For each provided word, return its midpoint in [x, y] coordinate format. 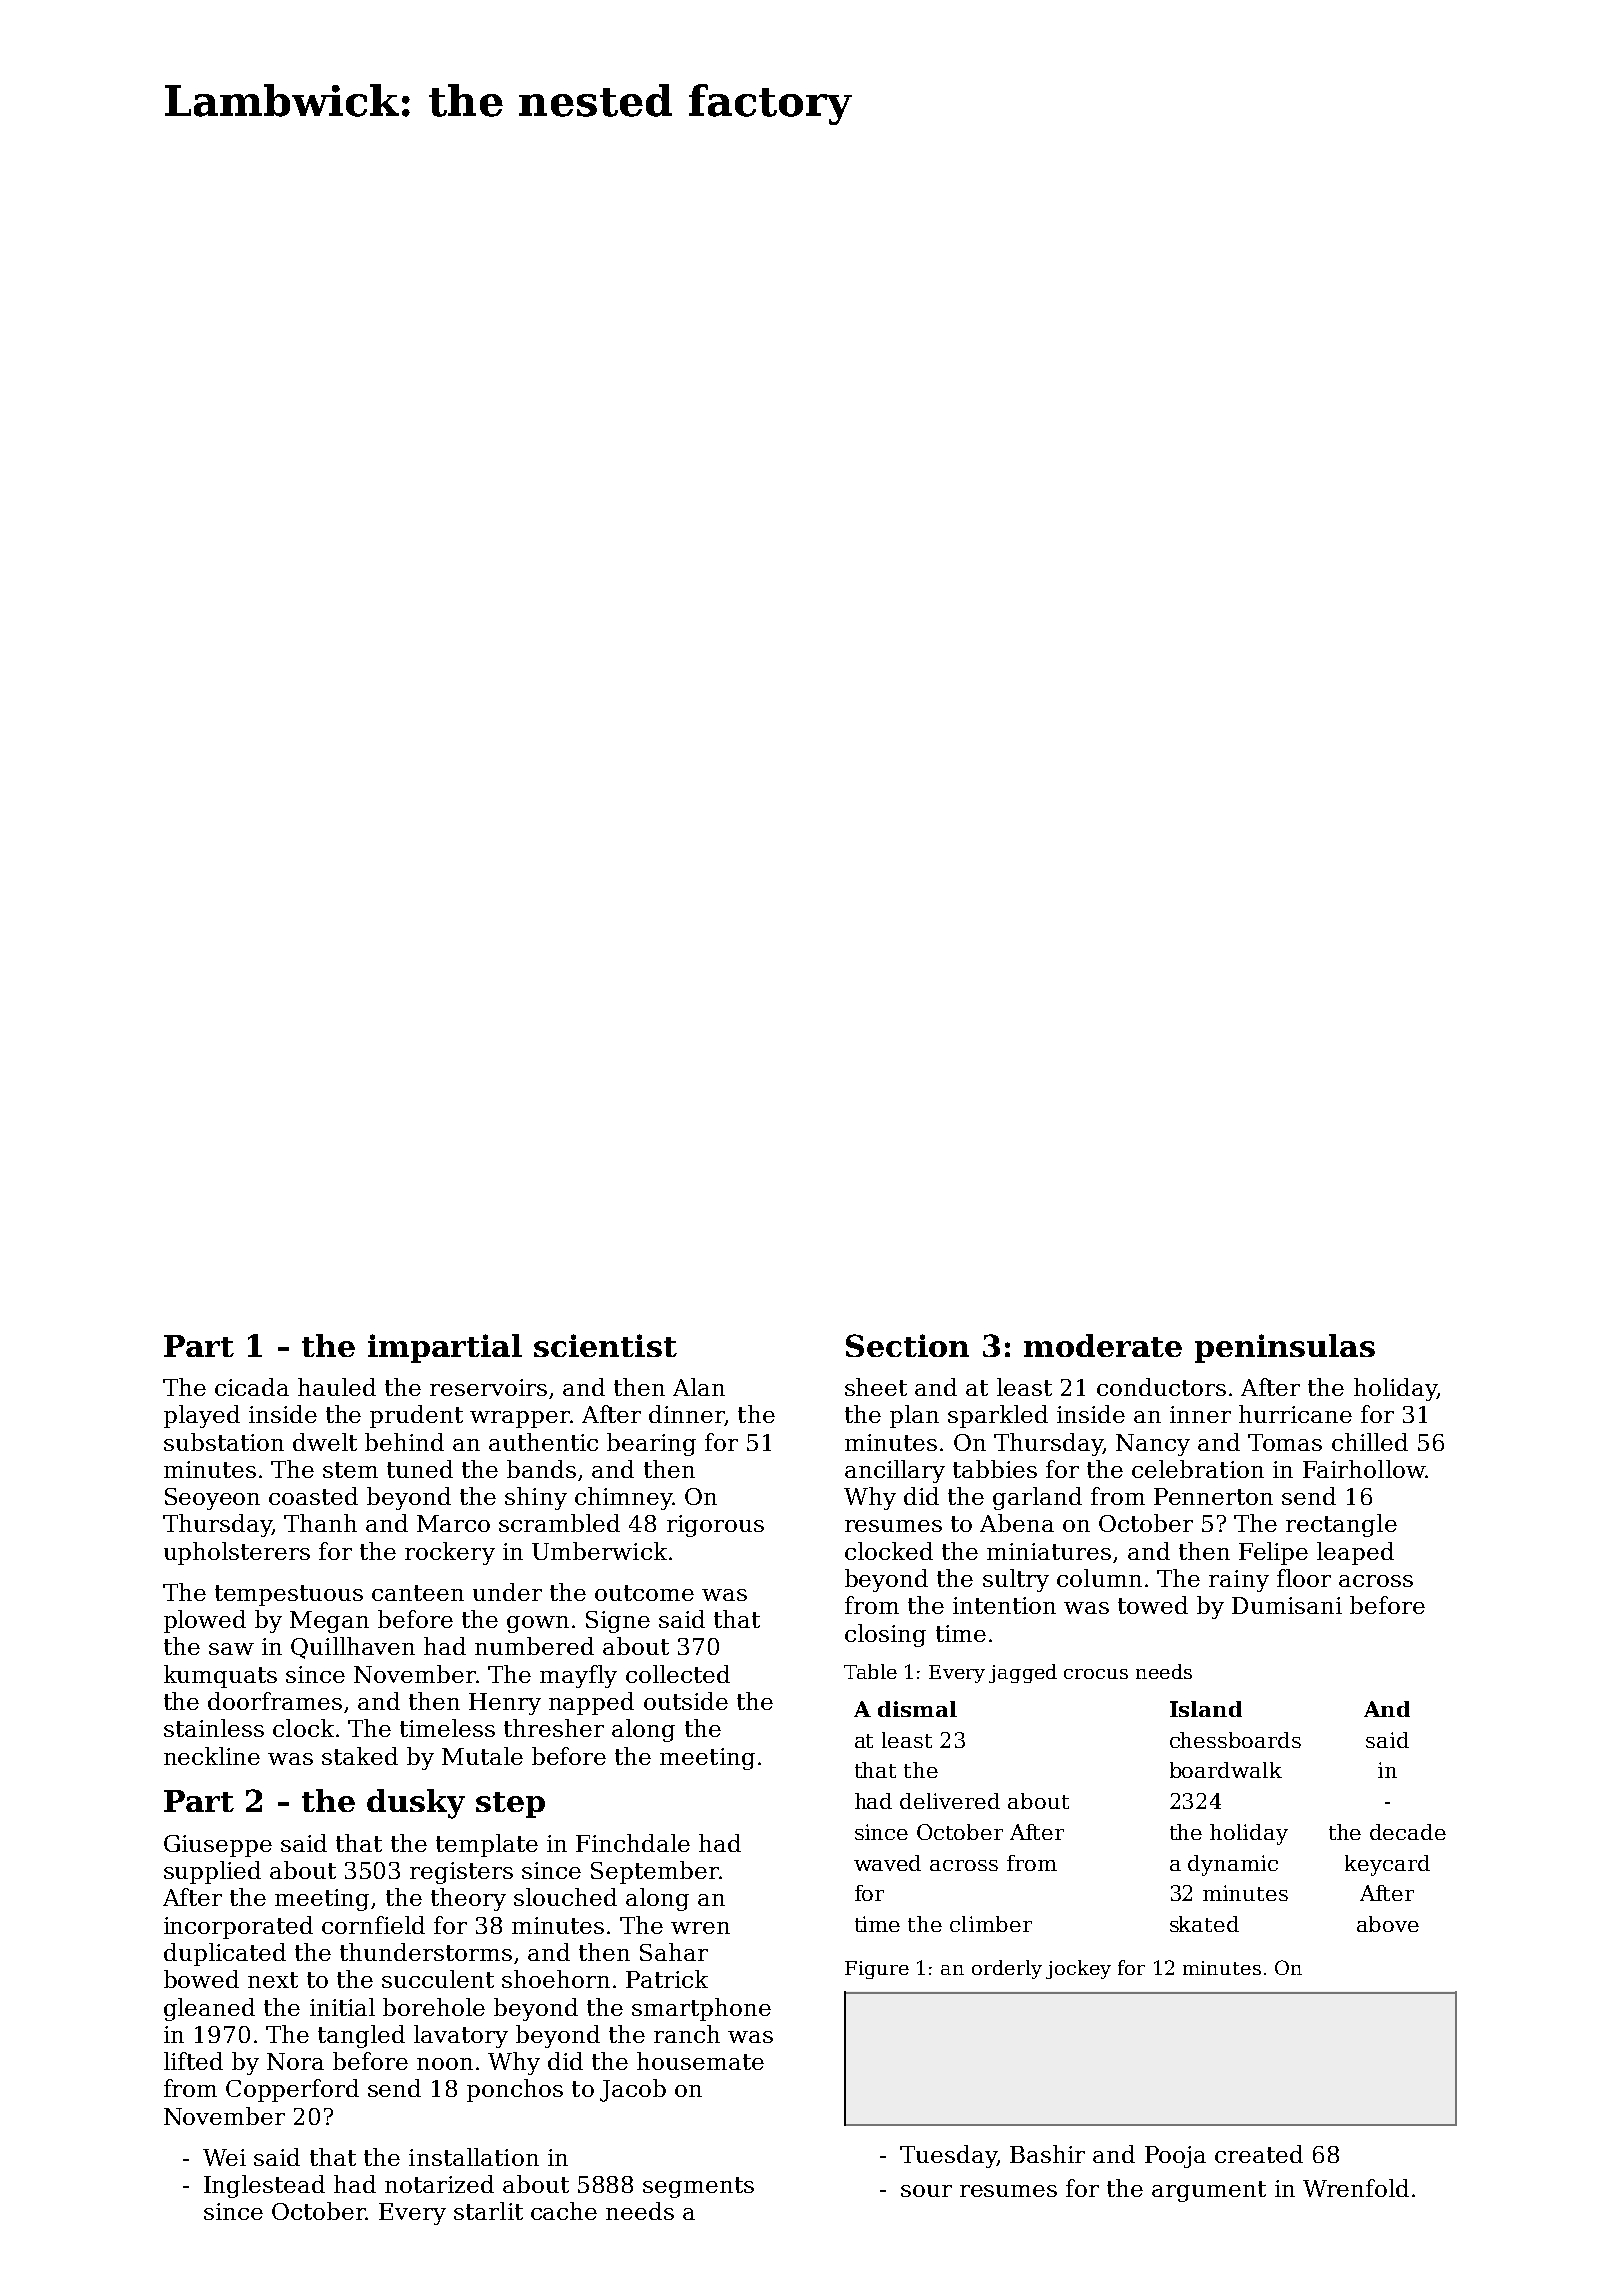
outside [686, 1701]
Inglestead [264, 2186]
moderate [1103, 1345]
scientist [605, 1345]
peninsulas [1285, 1348]
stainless [214, 1728]
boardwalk [1226, 1770]
